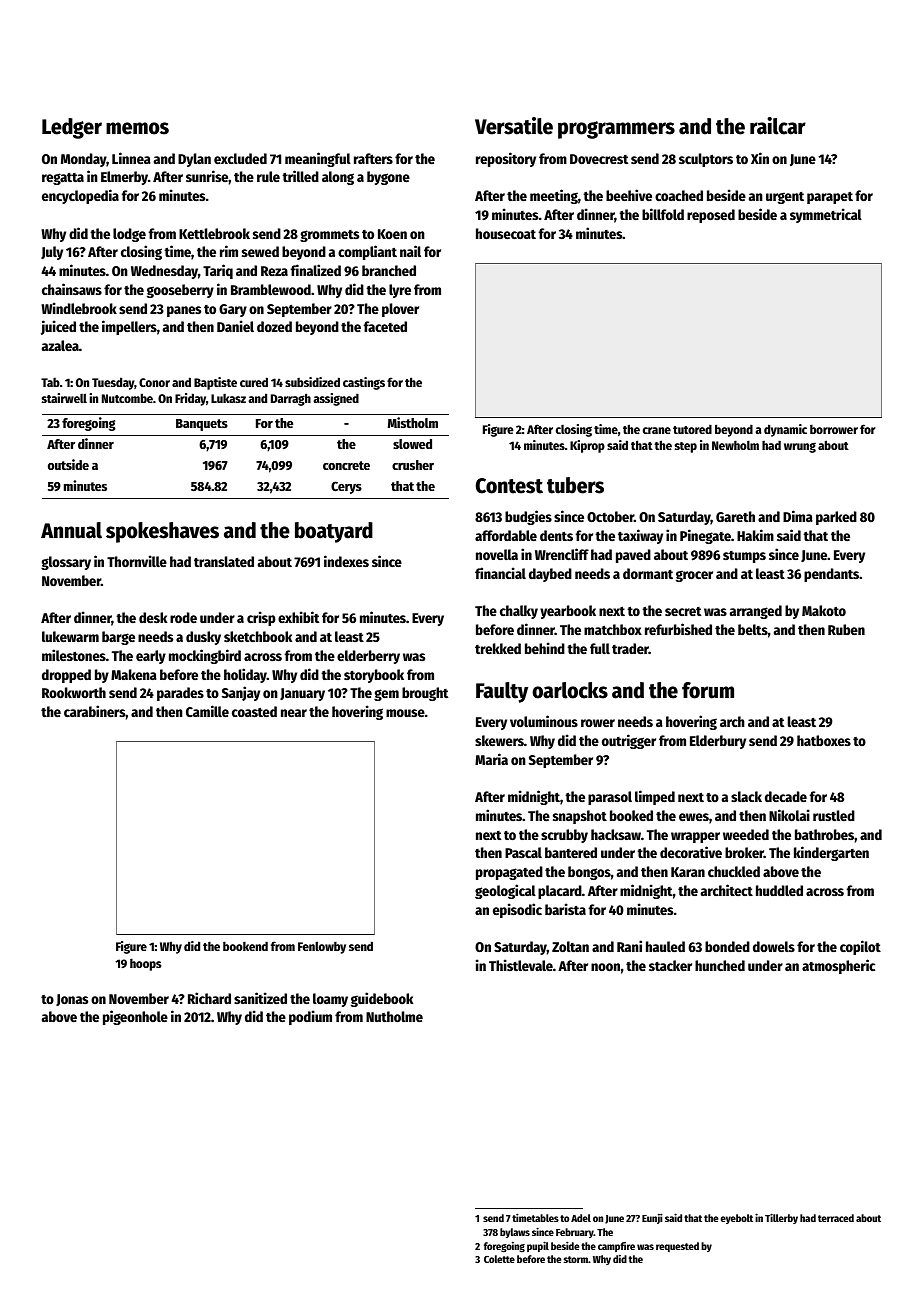 This screenshot has height=1308, width=924. I want to click on programmers, so click(616, 130).
